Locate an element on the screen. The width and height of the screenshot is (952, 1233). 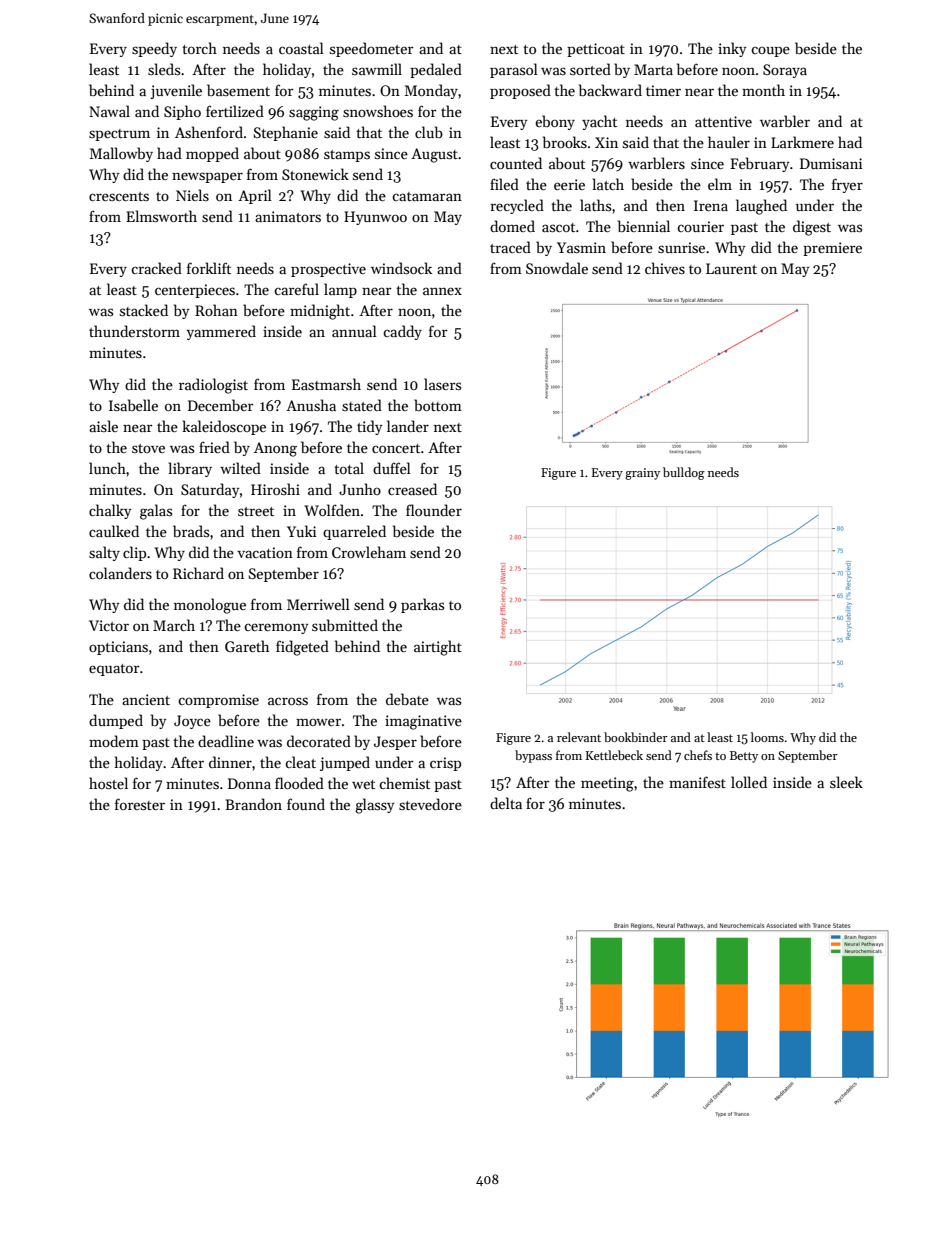
forester is located at coordinates (140, 804).
